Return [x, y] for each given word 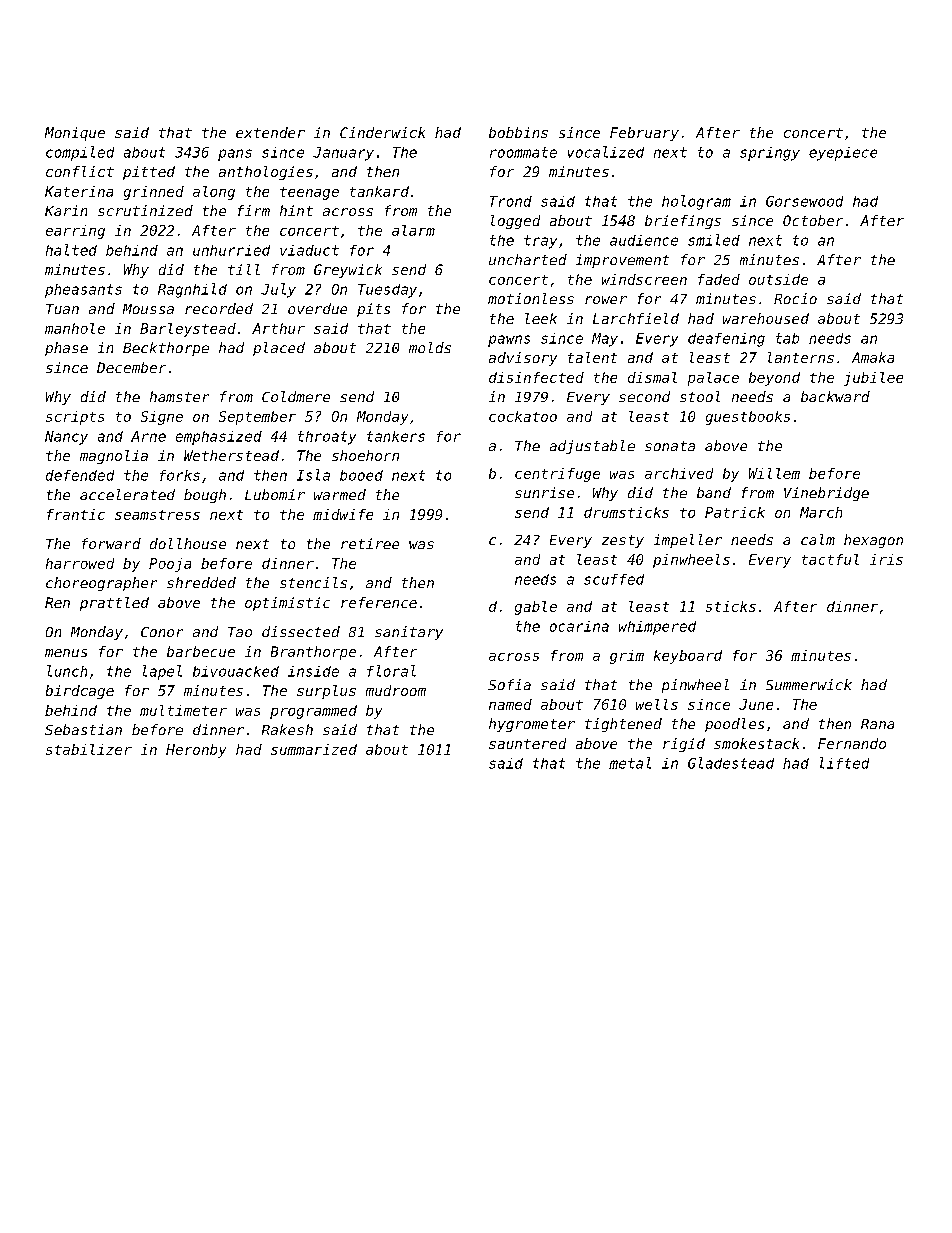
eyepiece [843, 154]
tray [540, 242]
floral [391, 671]
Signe [162, 418]
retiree [370, 543]
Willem [774, 473]
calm [818, 539]
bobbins [518, 132]
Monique [75, 134]
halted [71, 250]
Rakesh [287, 729]
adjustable [592, 447]
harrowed [80, 563]
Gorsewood [804, 201]
